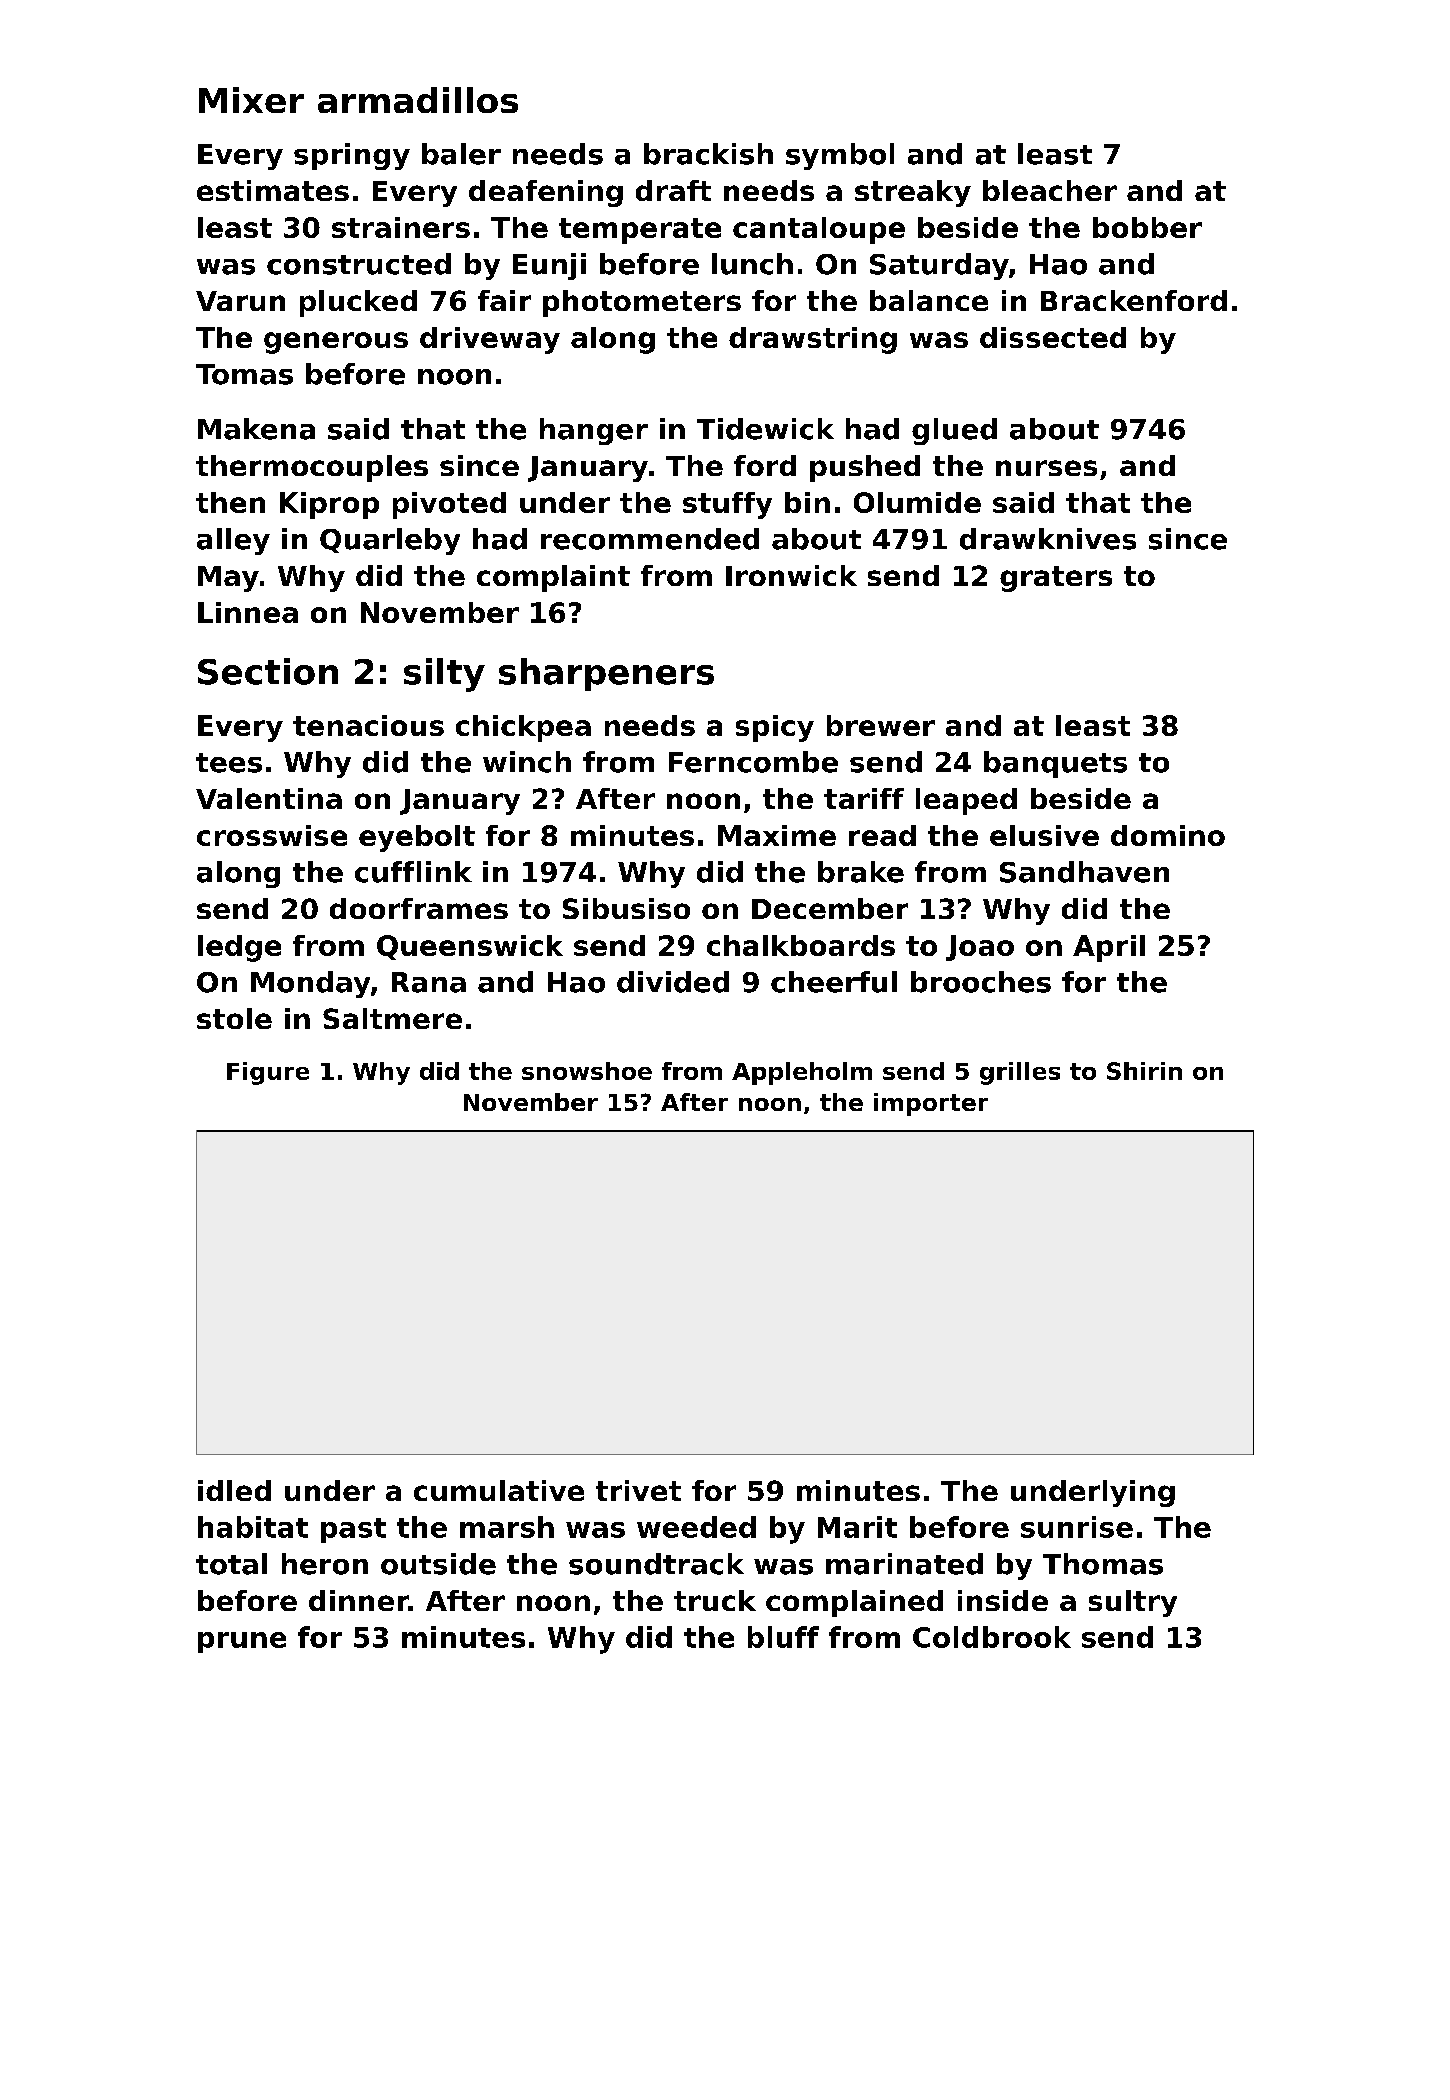 Image resolution: width=1450 pixels, height=2100 pixels. Describe the element at coordinates (461, 154) in the screenshot. I see `baler` at that location.
